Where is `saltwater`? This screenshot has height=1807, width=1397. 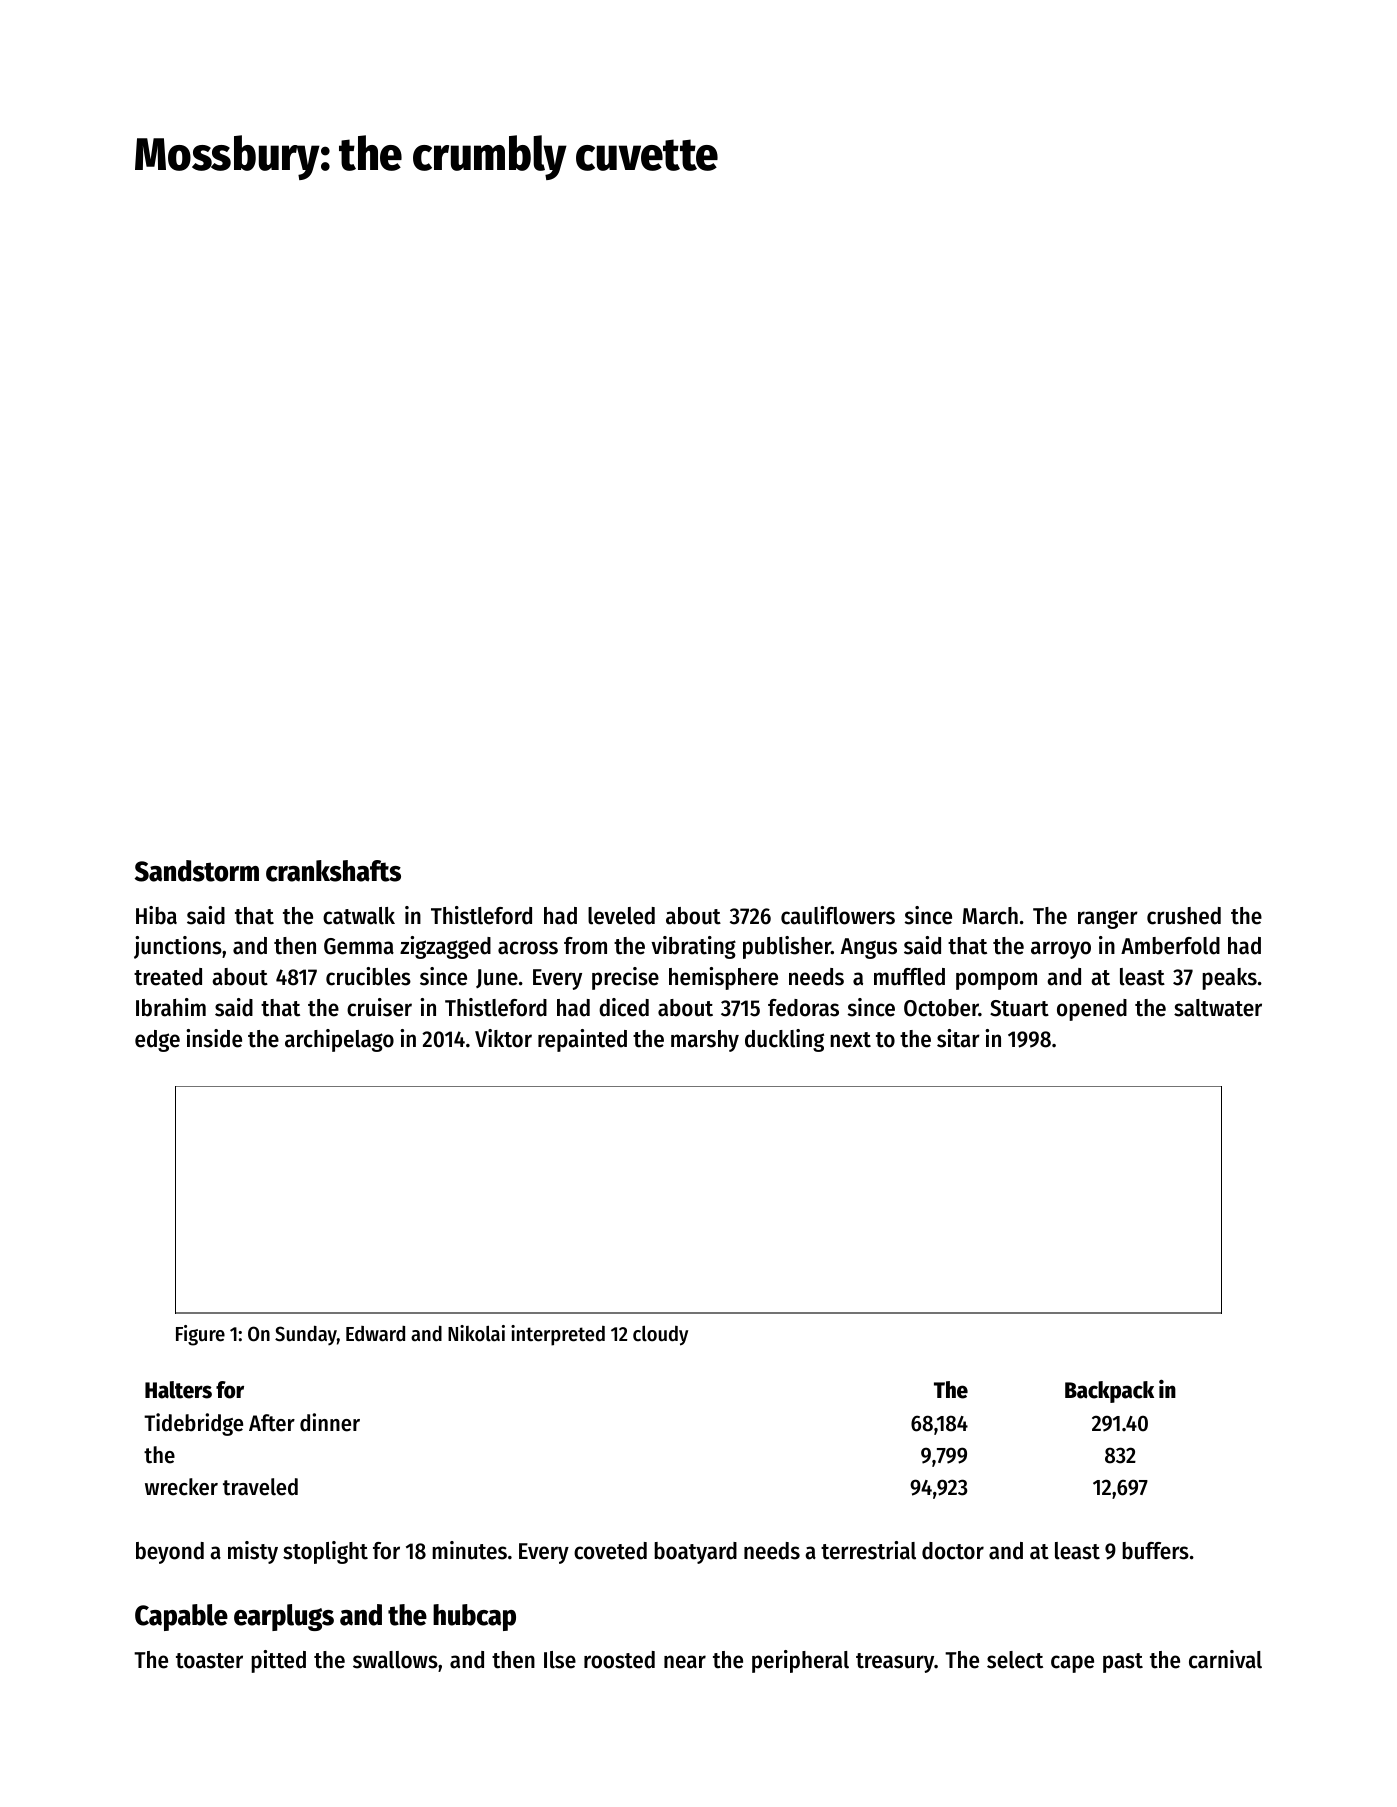 saltwater is located at coordinates (1218, 1008).
